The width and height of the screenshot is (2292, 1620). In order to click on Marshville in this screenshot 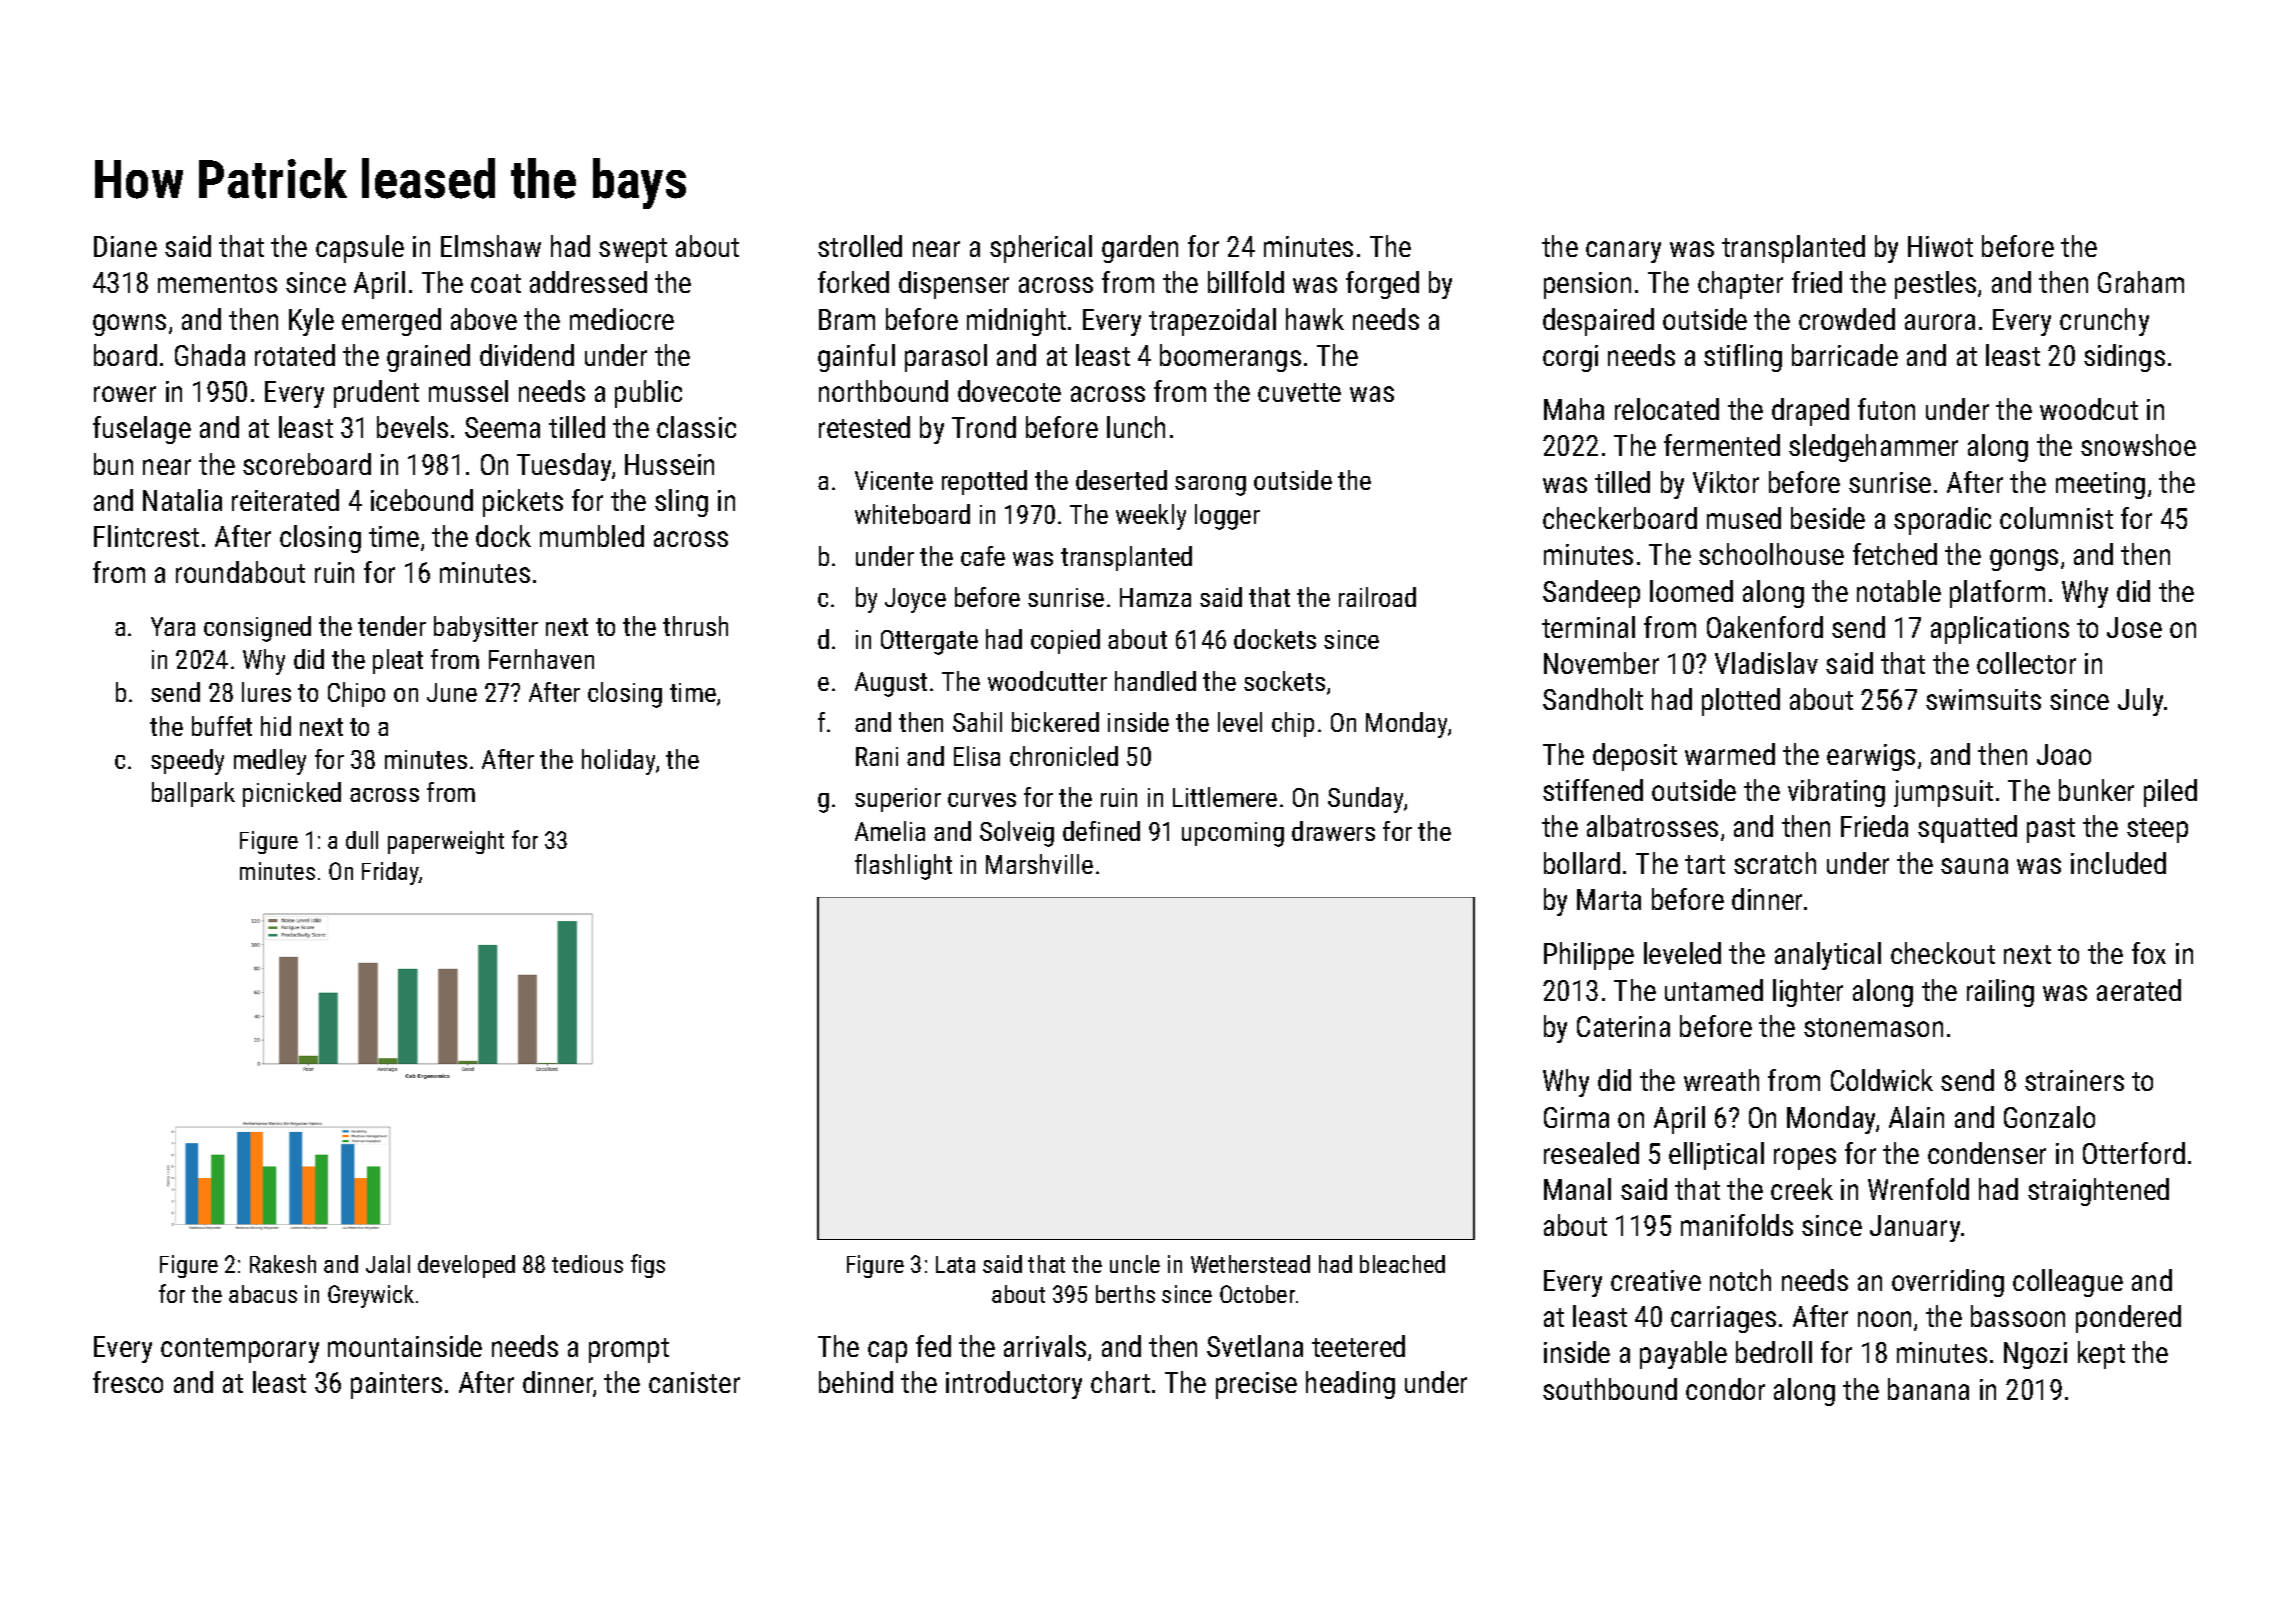, I will do `click(1039, 864)`.
